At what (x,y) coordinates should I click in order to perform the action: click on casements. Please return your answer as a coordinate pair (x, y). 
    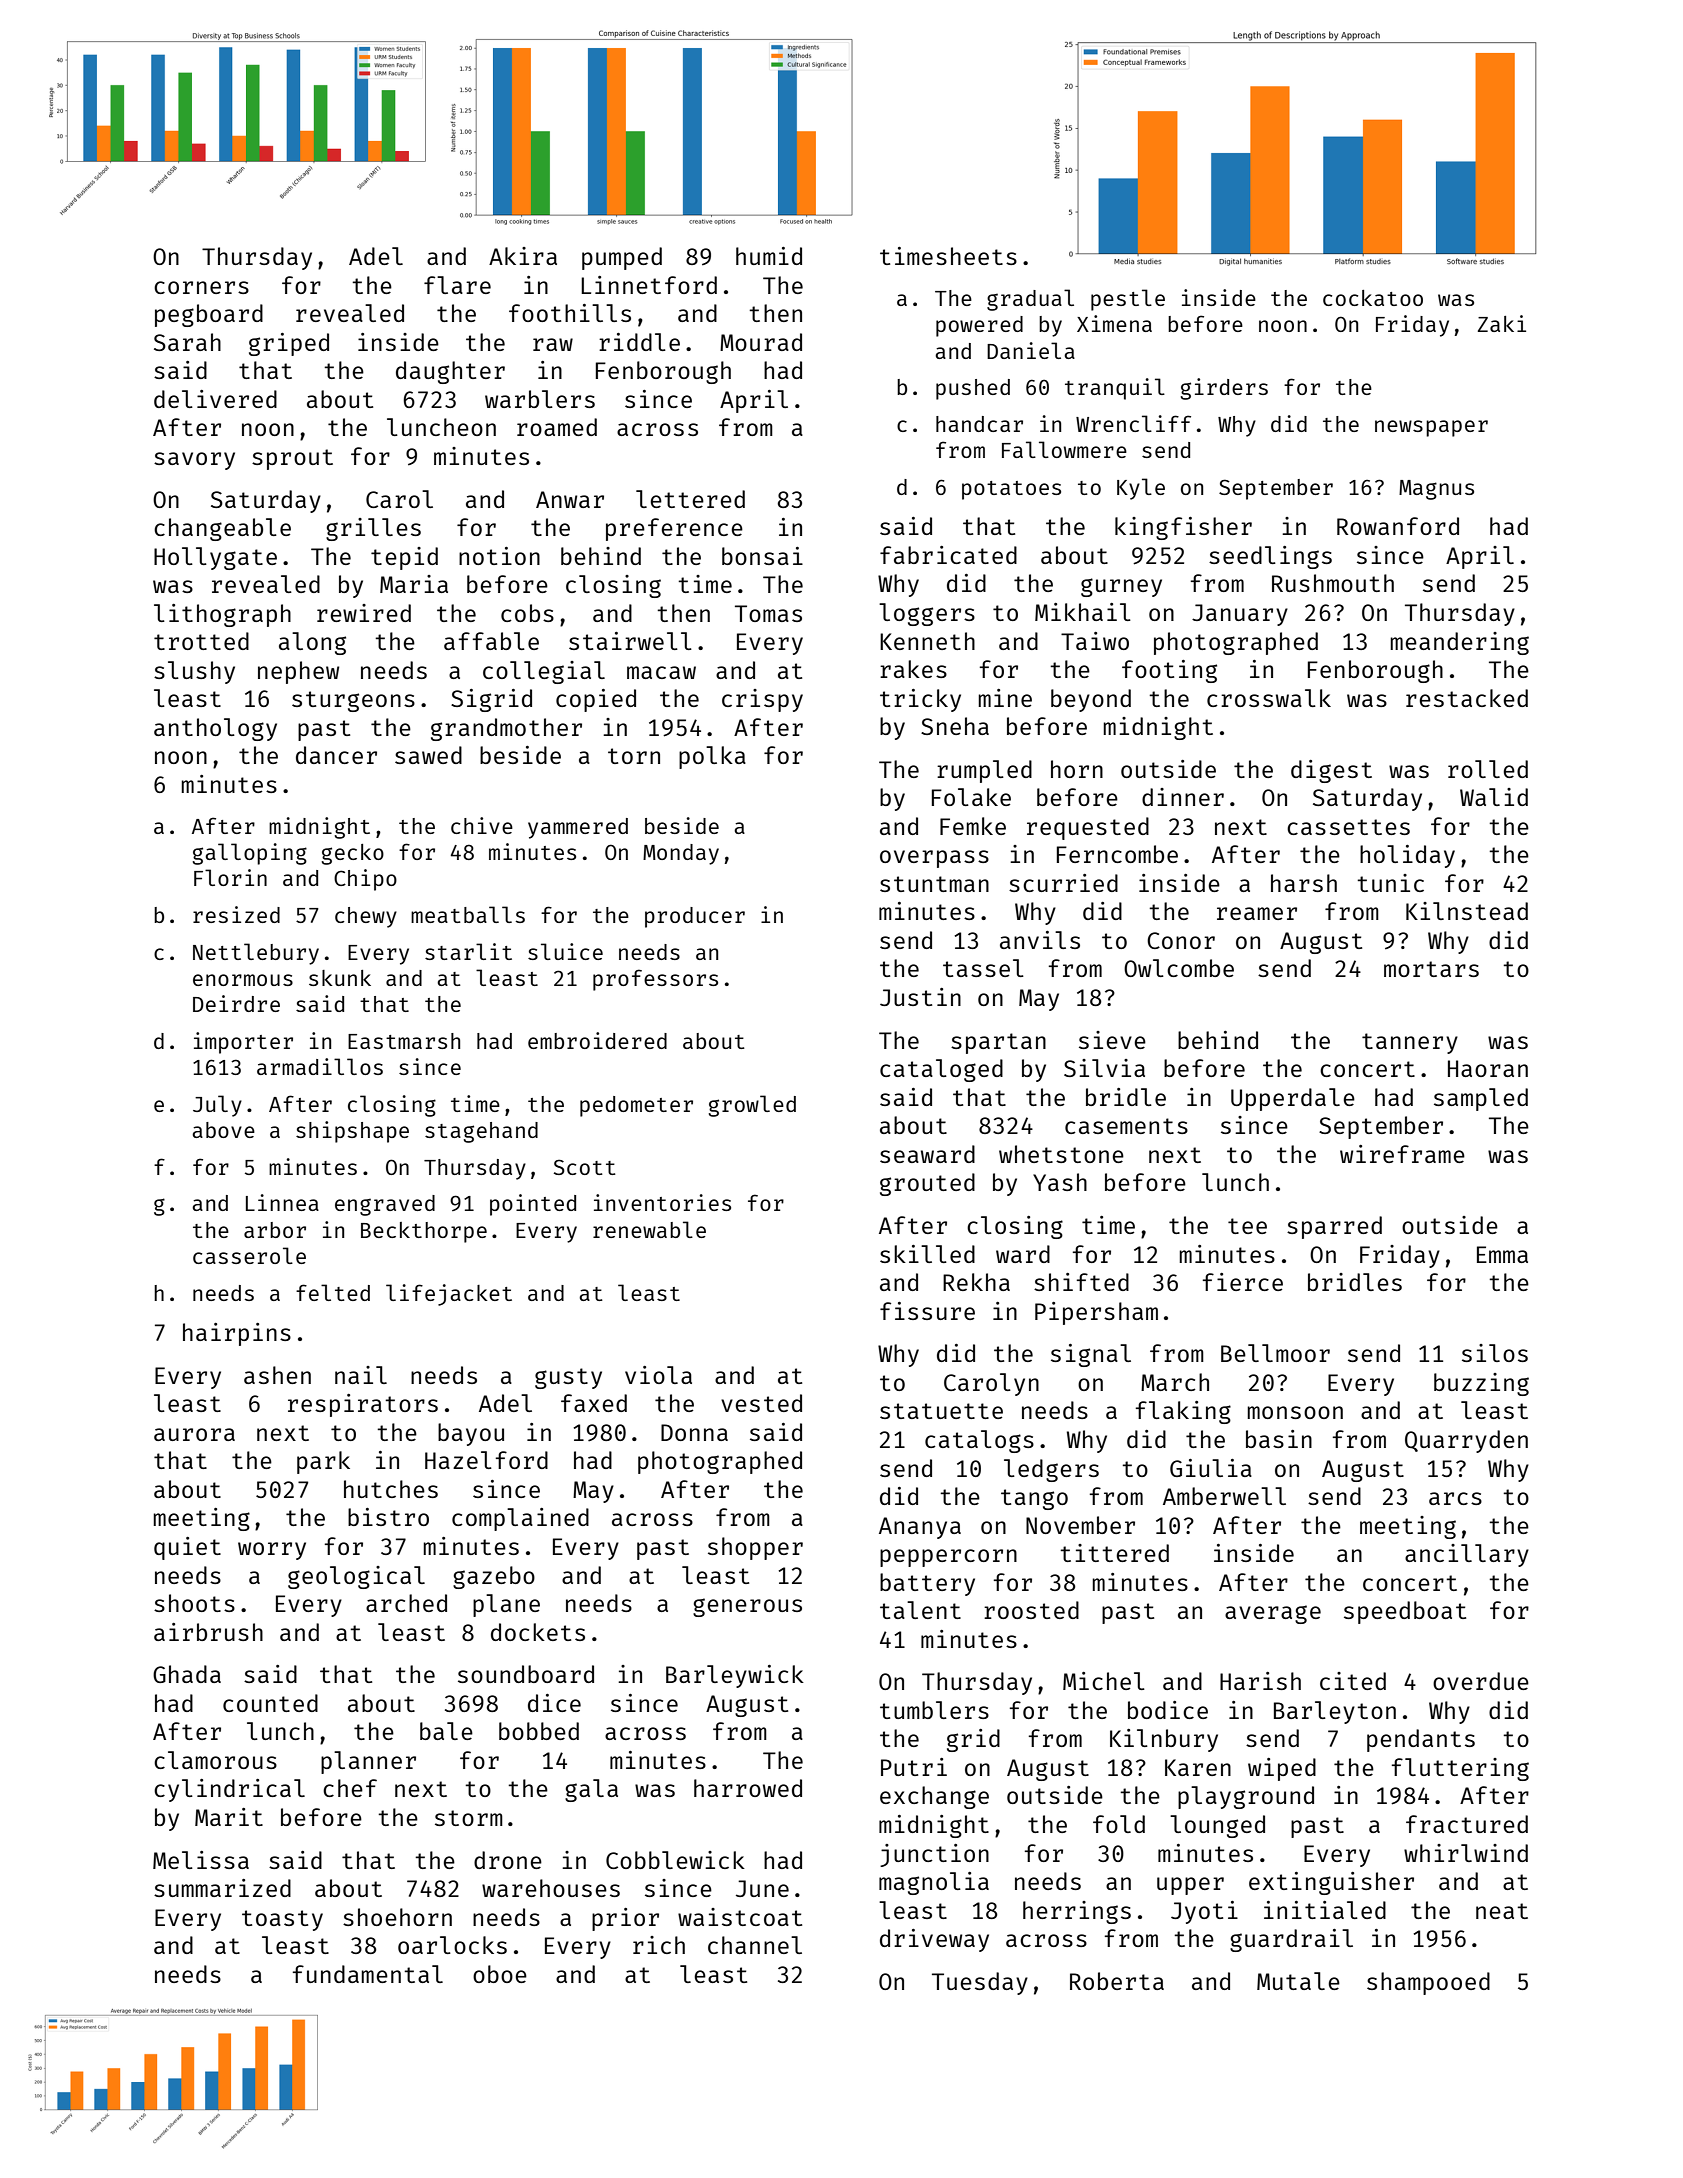
    Looking at the image, I should click on (1126, 1126).
